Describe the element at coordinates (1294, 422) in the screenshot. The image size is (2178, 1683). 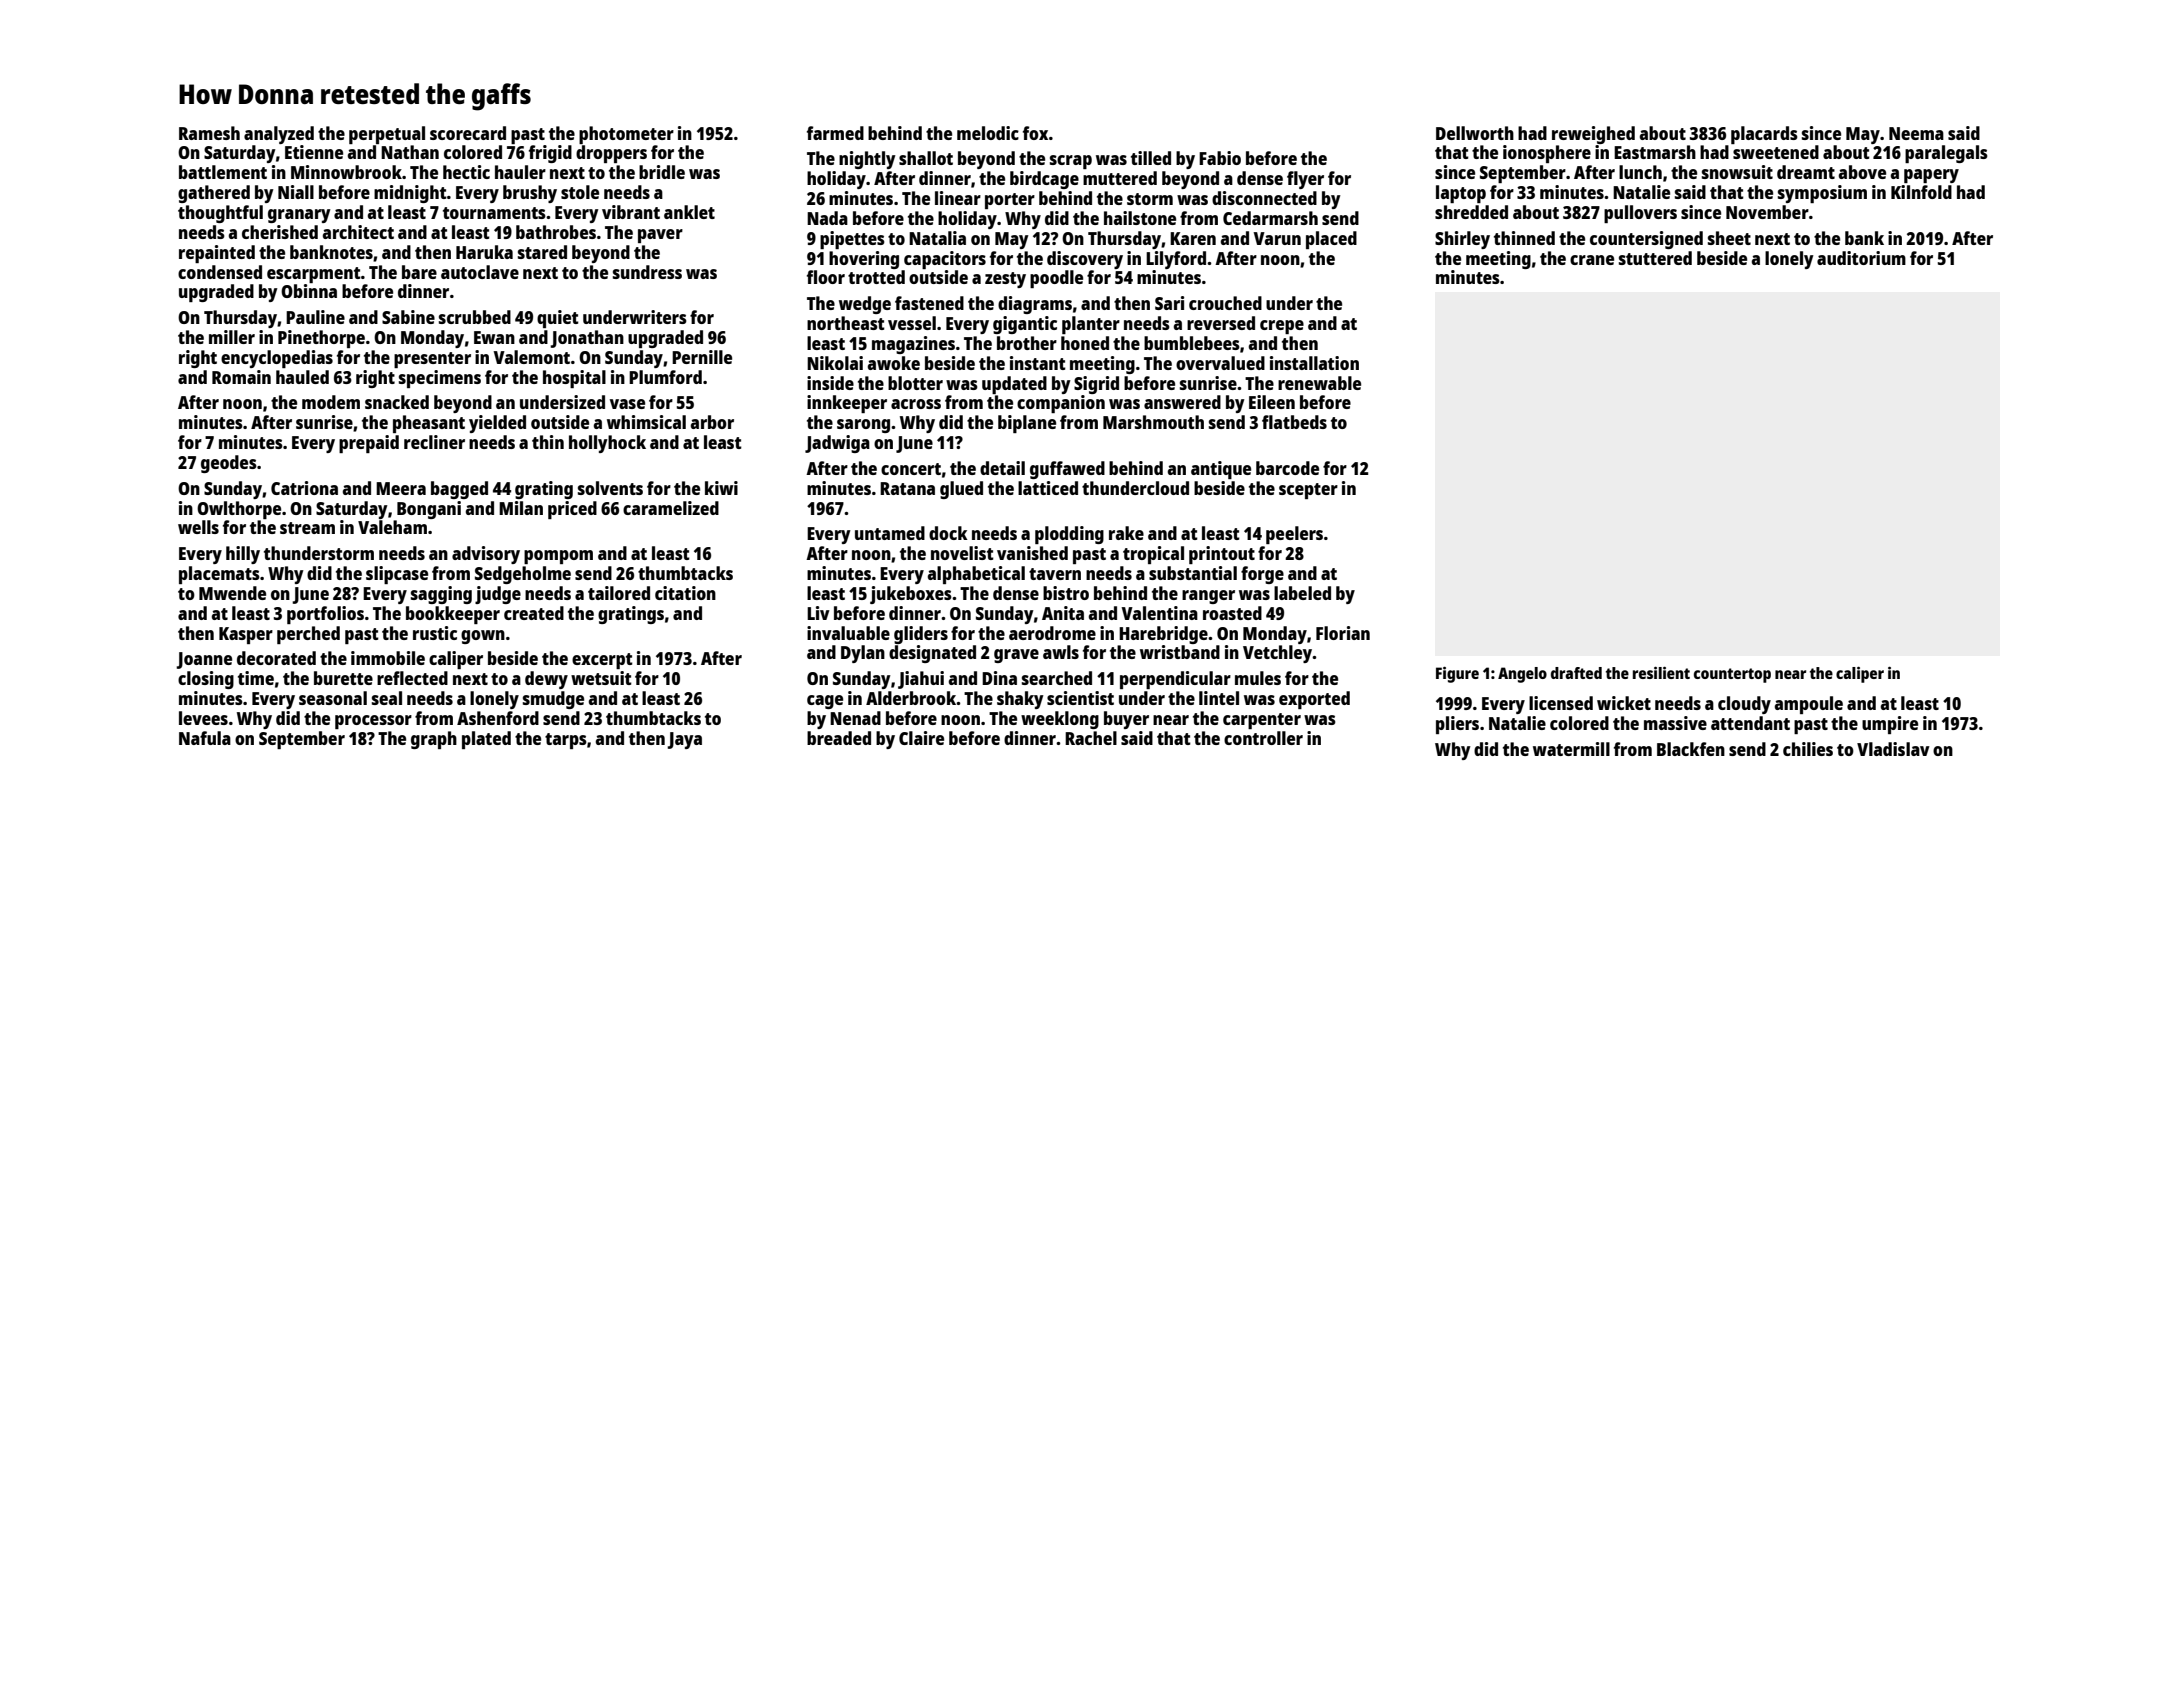
I see `flatbeds` at that location.
